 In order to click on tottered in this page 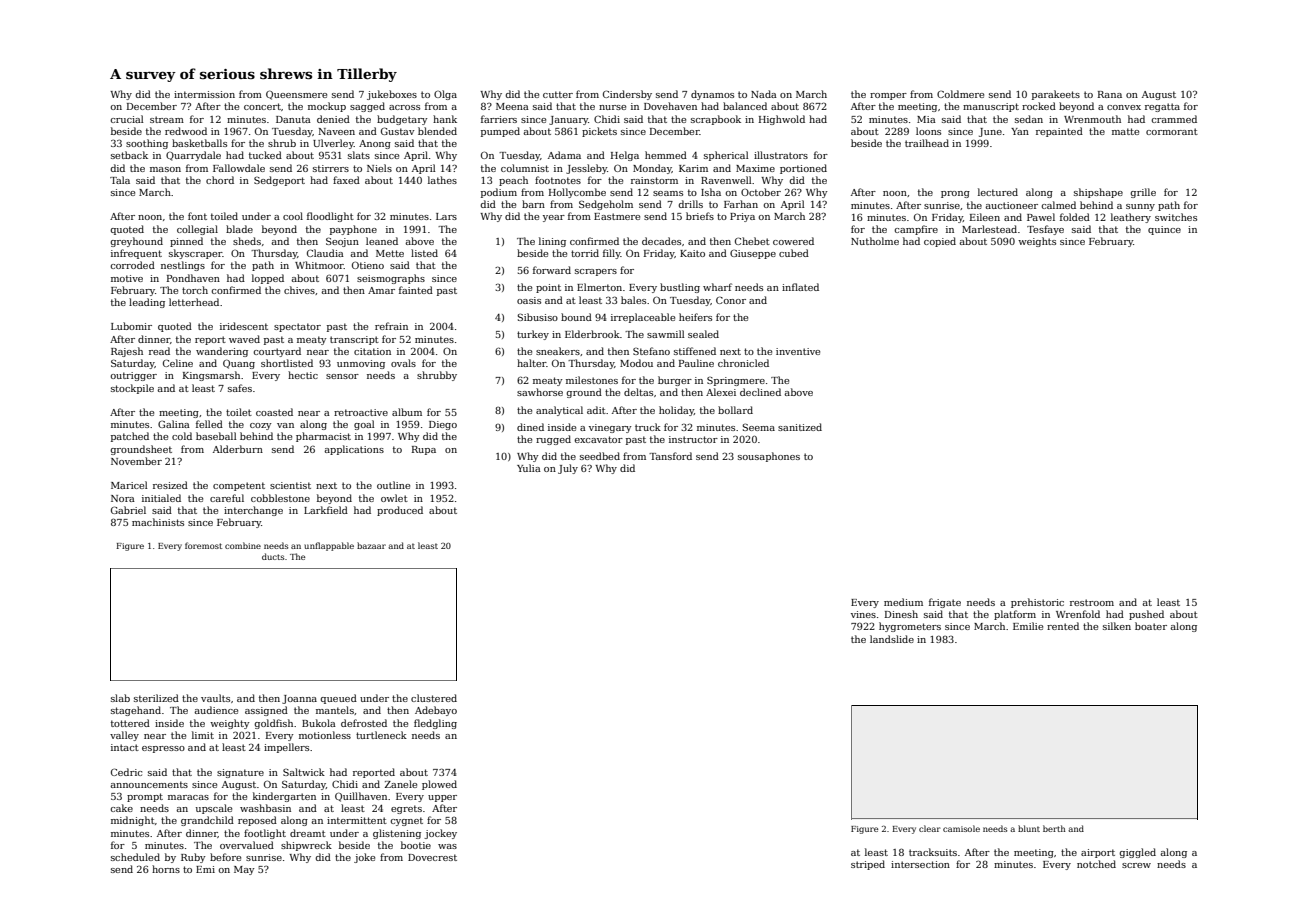, I will do `click(130, 723)`.
